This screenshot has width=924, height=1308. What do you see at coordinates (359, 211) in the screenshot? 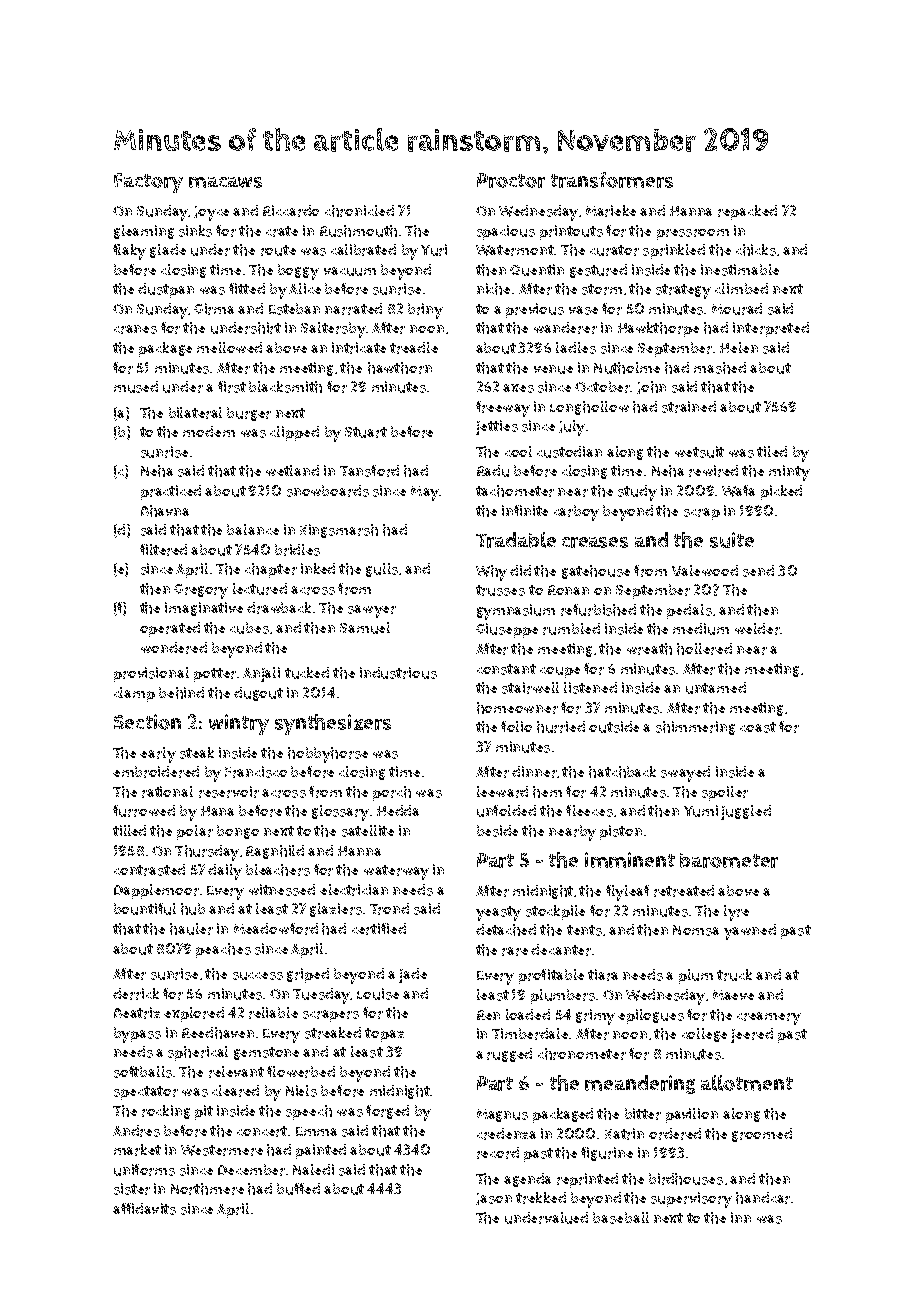
I see `chronicled` at bounding box center [359, 211].
